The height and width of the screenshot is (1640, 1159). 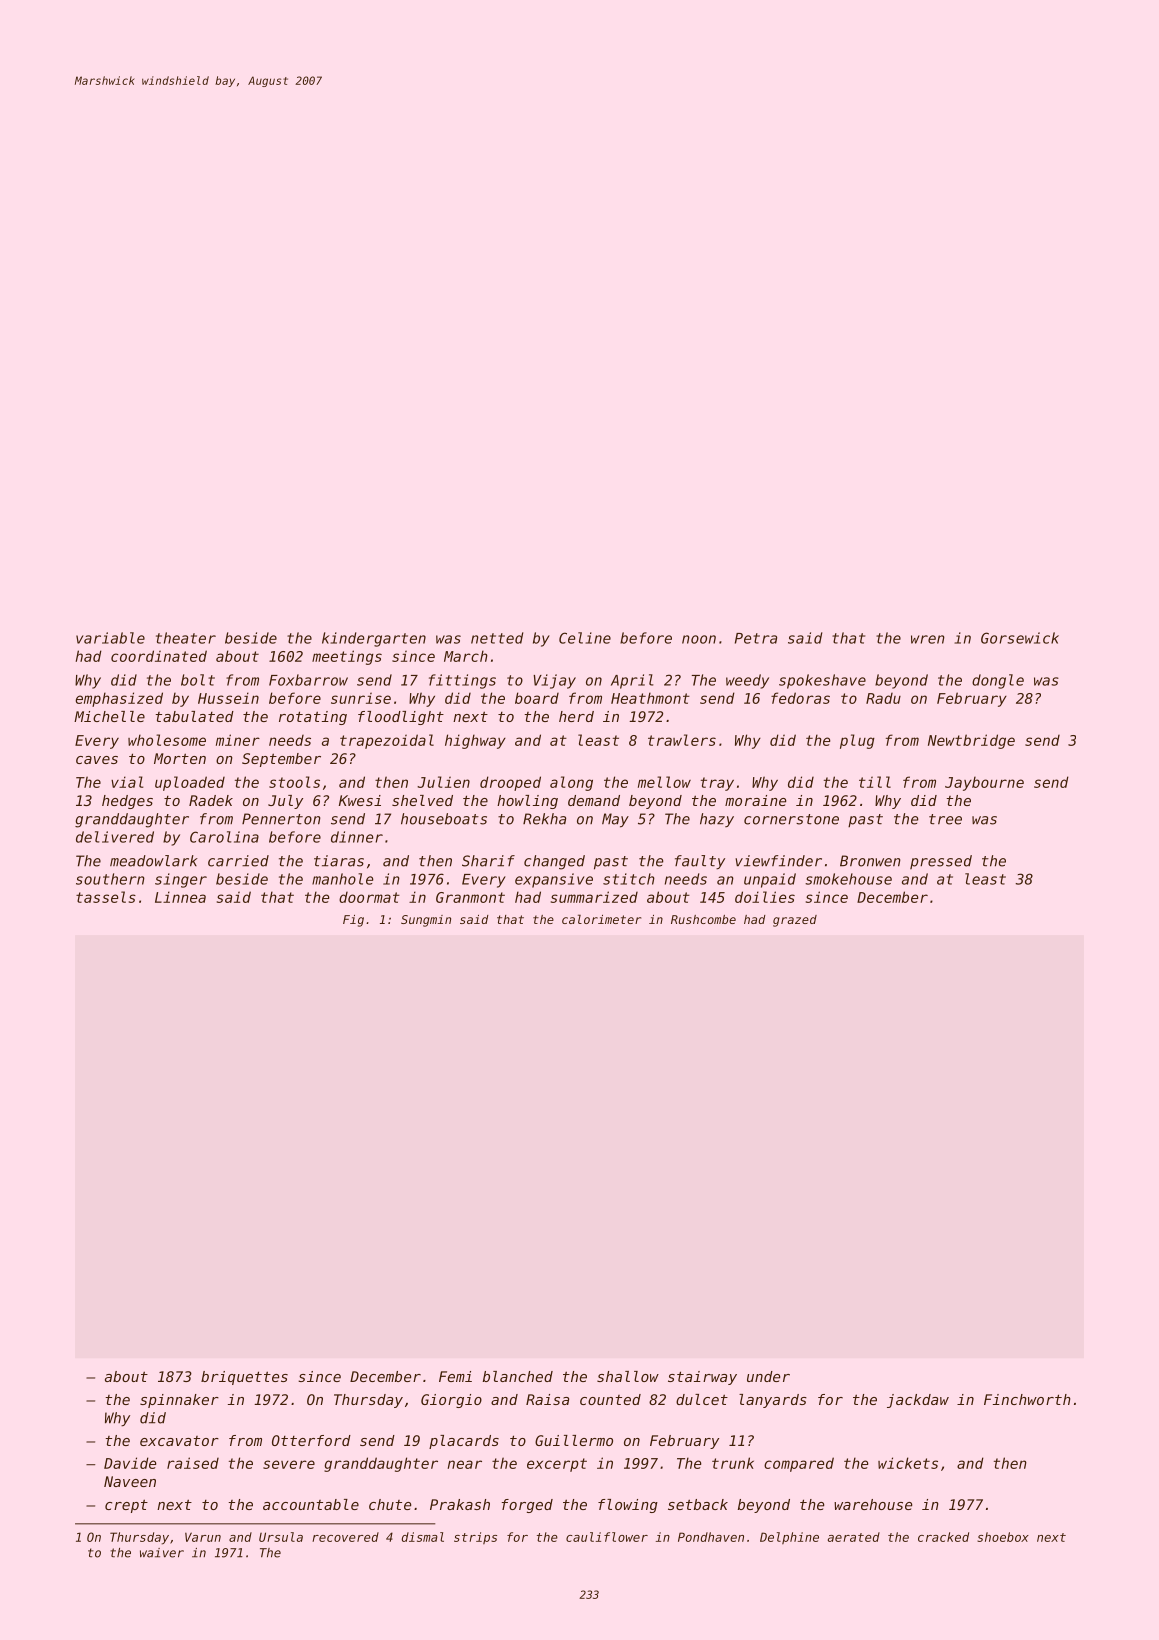 What do you see at coordinates (795, 921) in the screenshot?
I see `grazed` at bounding box center [795, 921].
